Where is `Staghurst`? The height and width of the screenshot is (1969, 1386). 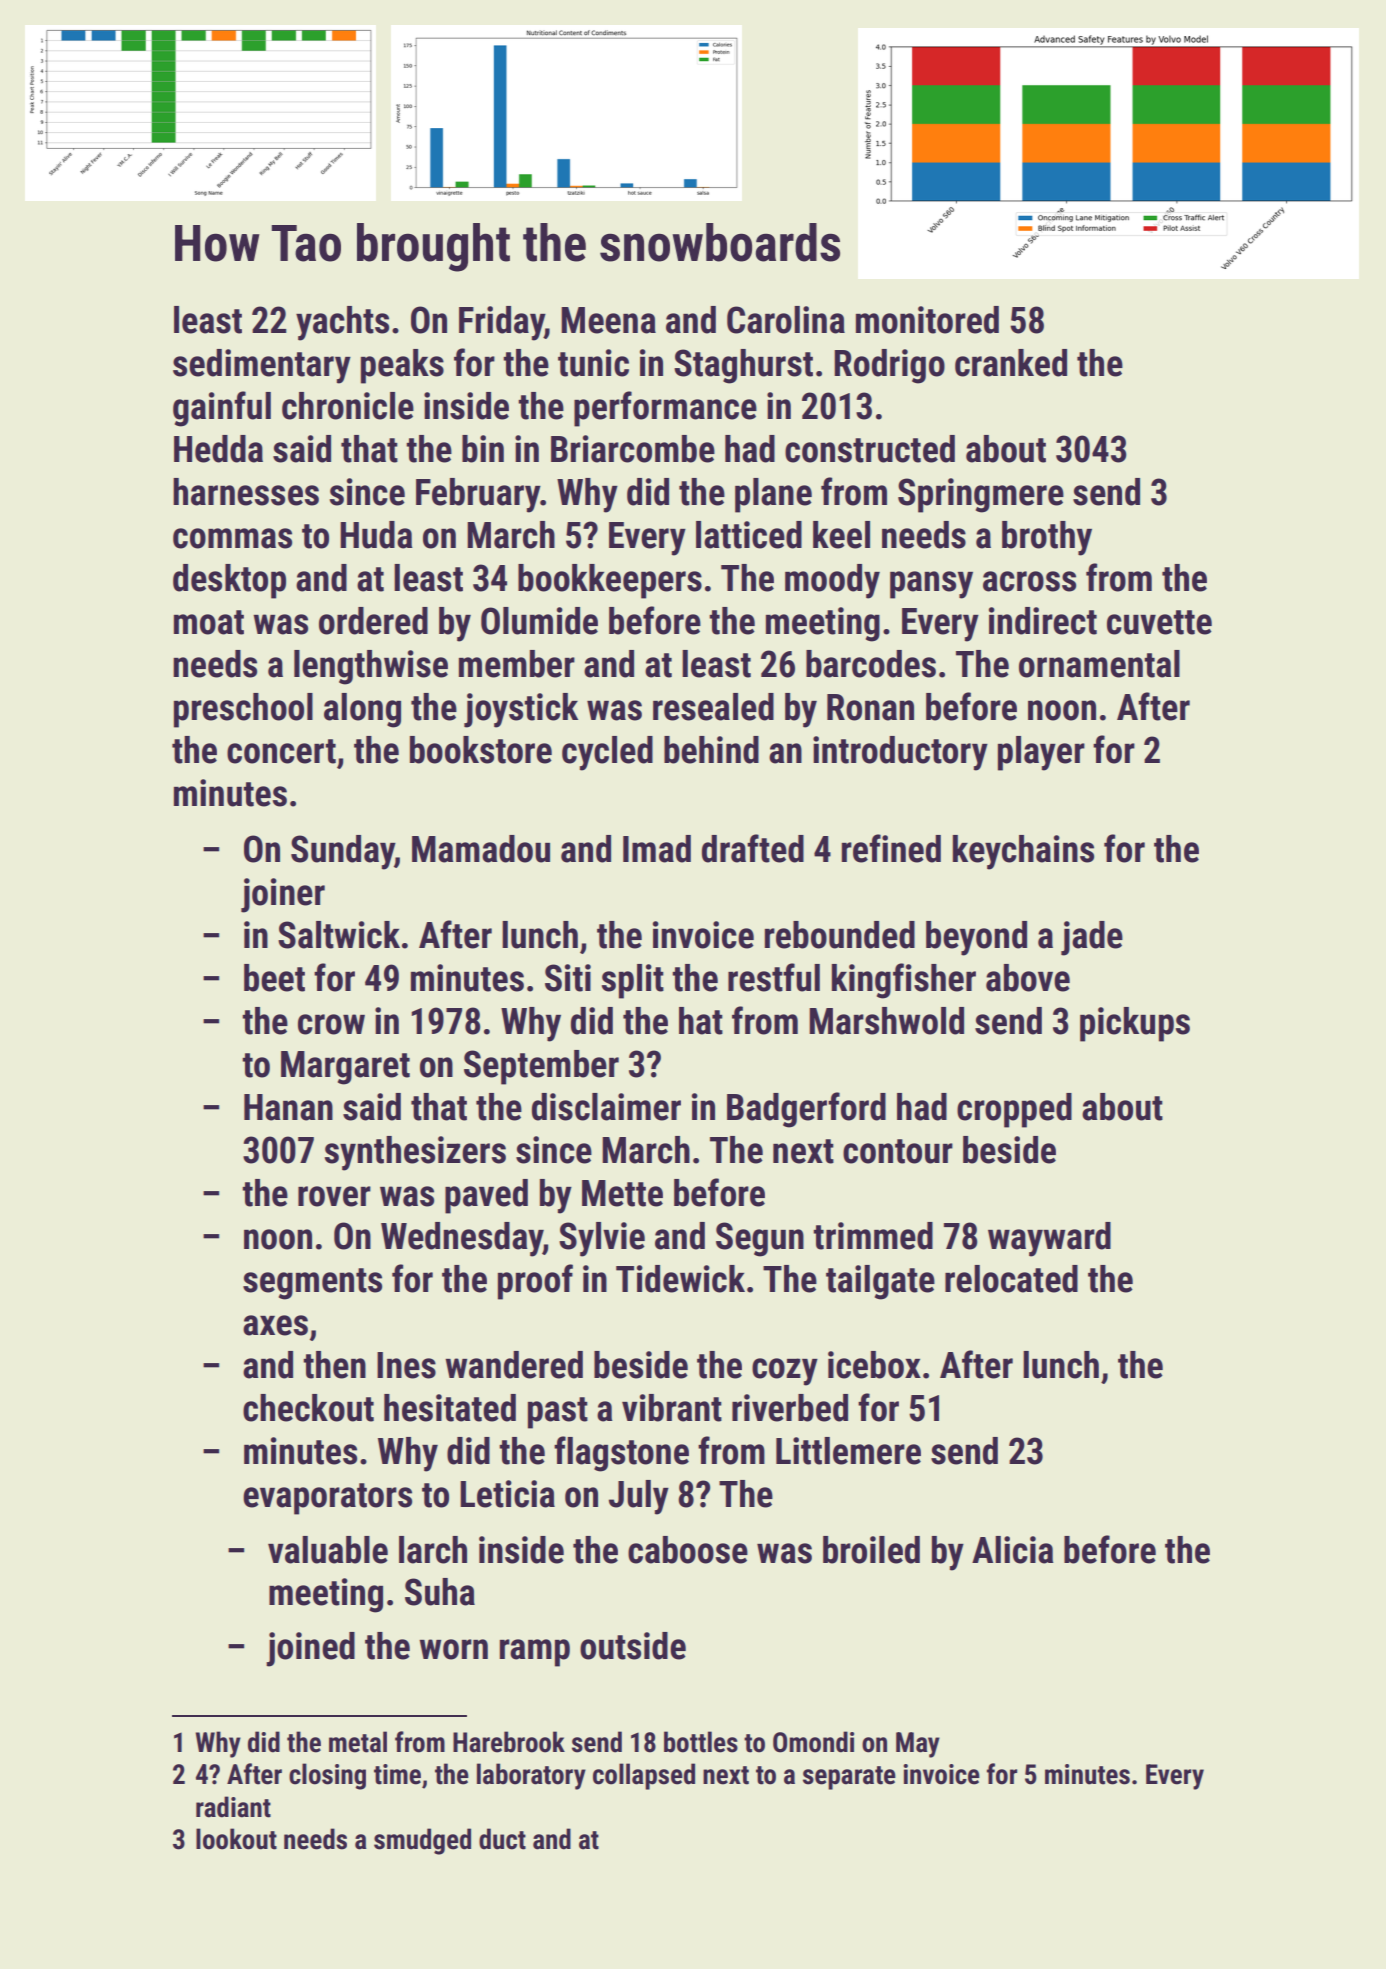 Staghurst is located at coordinates (743, 366).
